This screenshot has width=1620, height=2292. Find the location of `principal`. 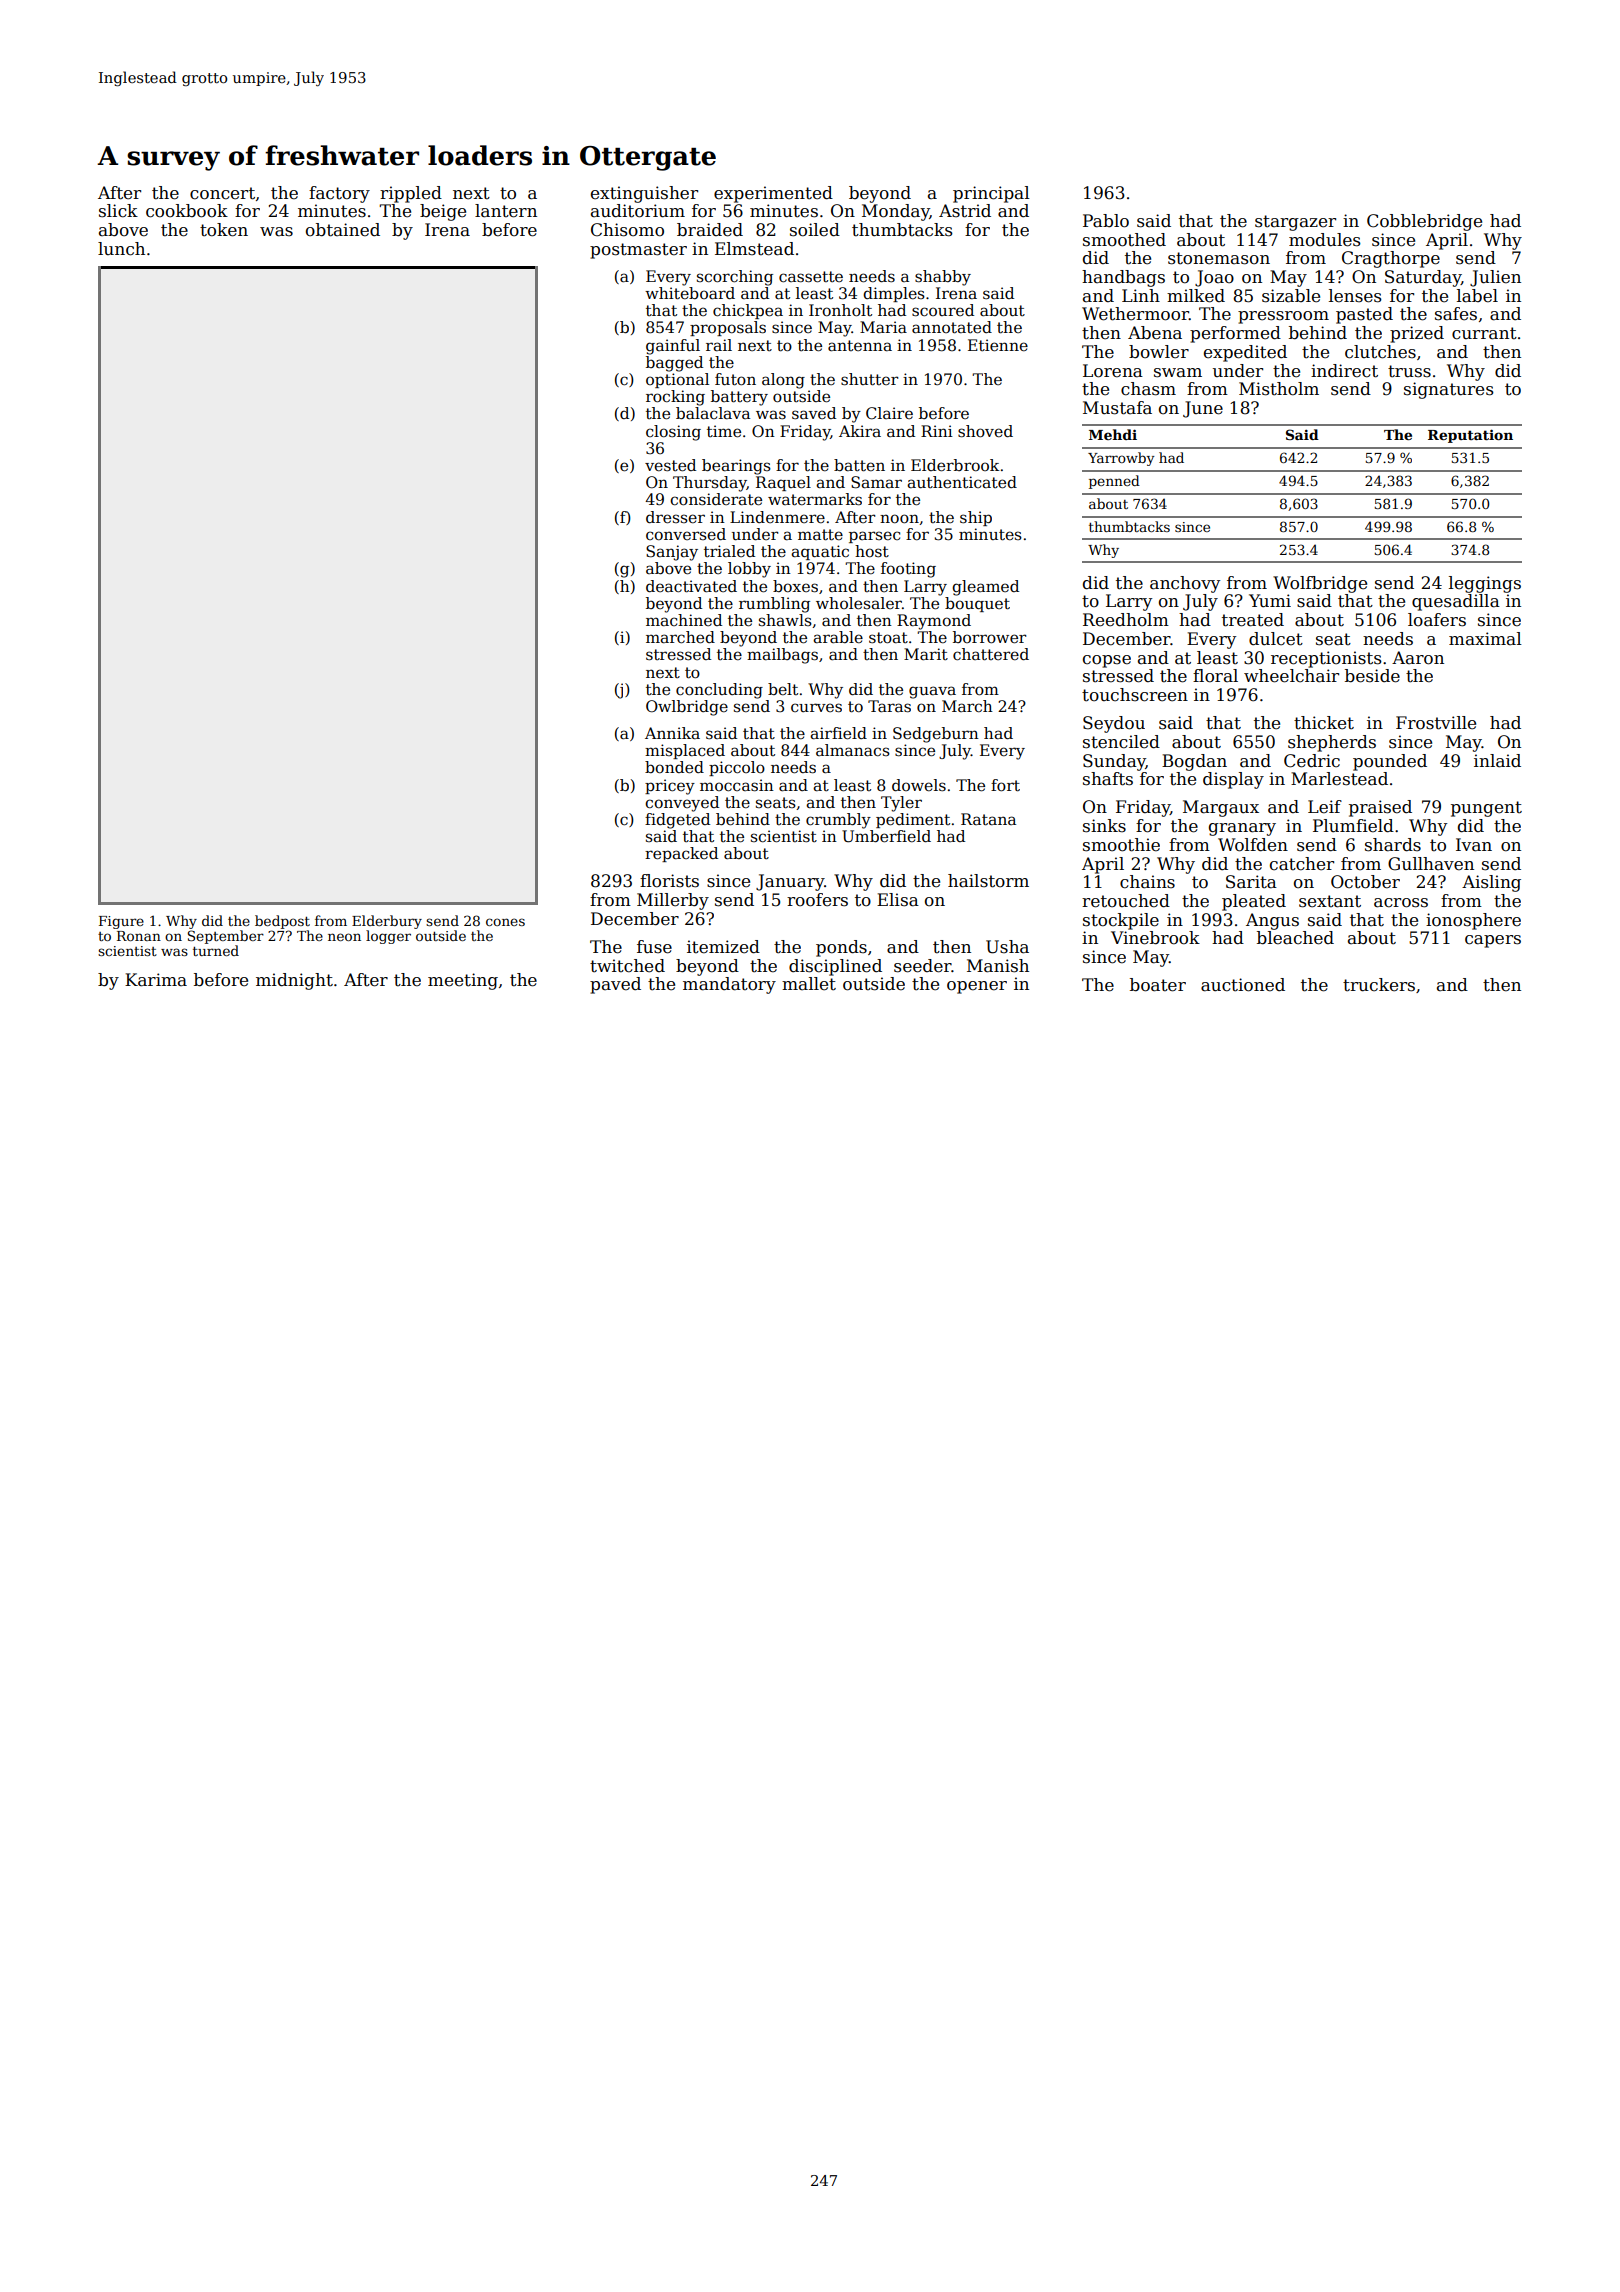

principal is located at coordinates (991, 194).
